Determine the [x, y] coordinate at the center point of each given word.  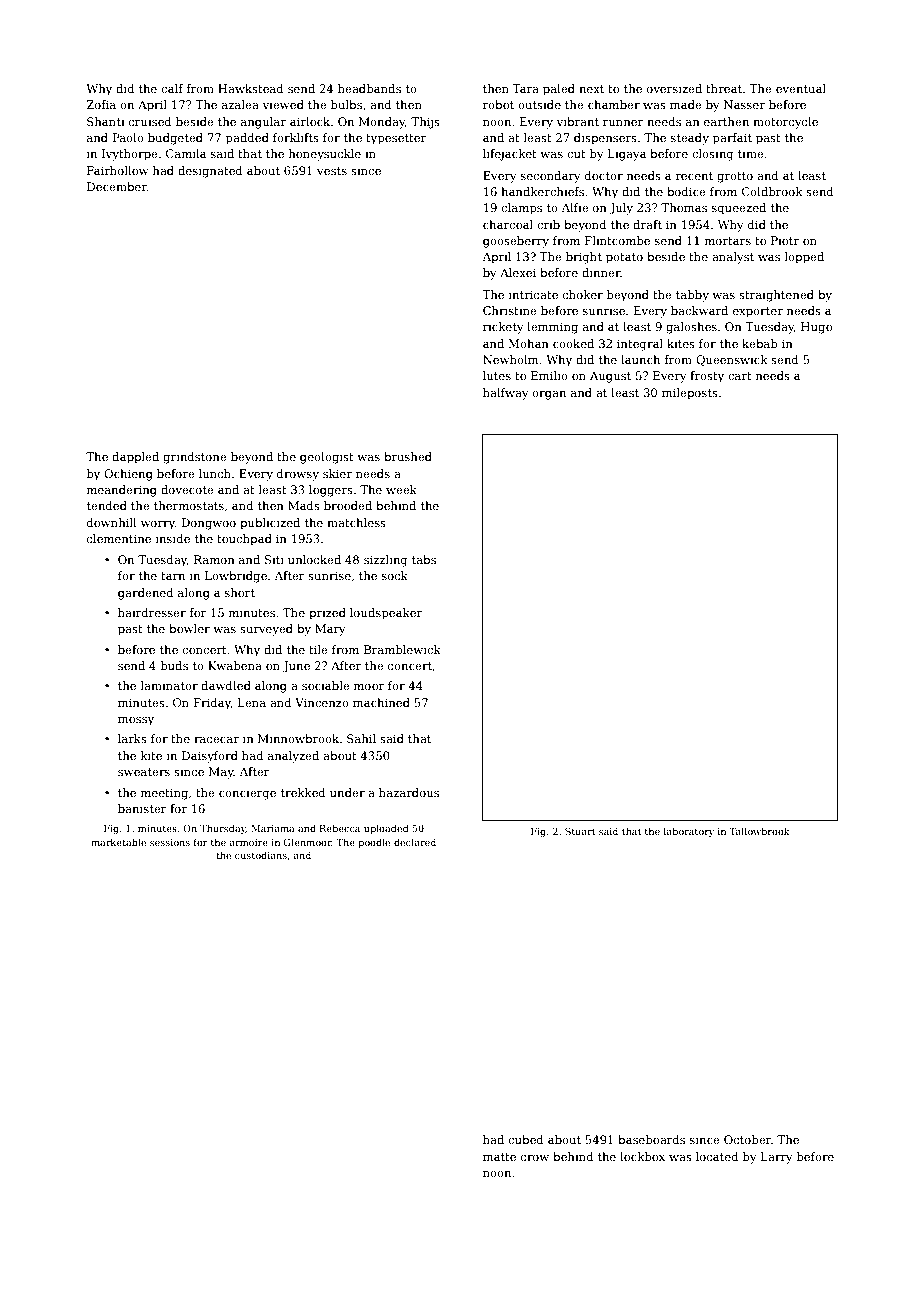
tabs [424, 559]
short [240, 592]
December [117, 186]
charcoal [508, 224]
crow [535, 1158]
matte [499, 1157]
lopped [804, 258]
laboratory [689, 832]
